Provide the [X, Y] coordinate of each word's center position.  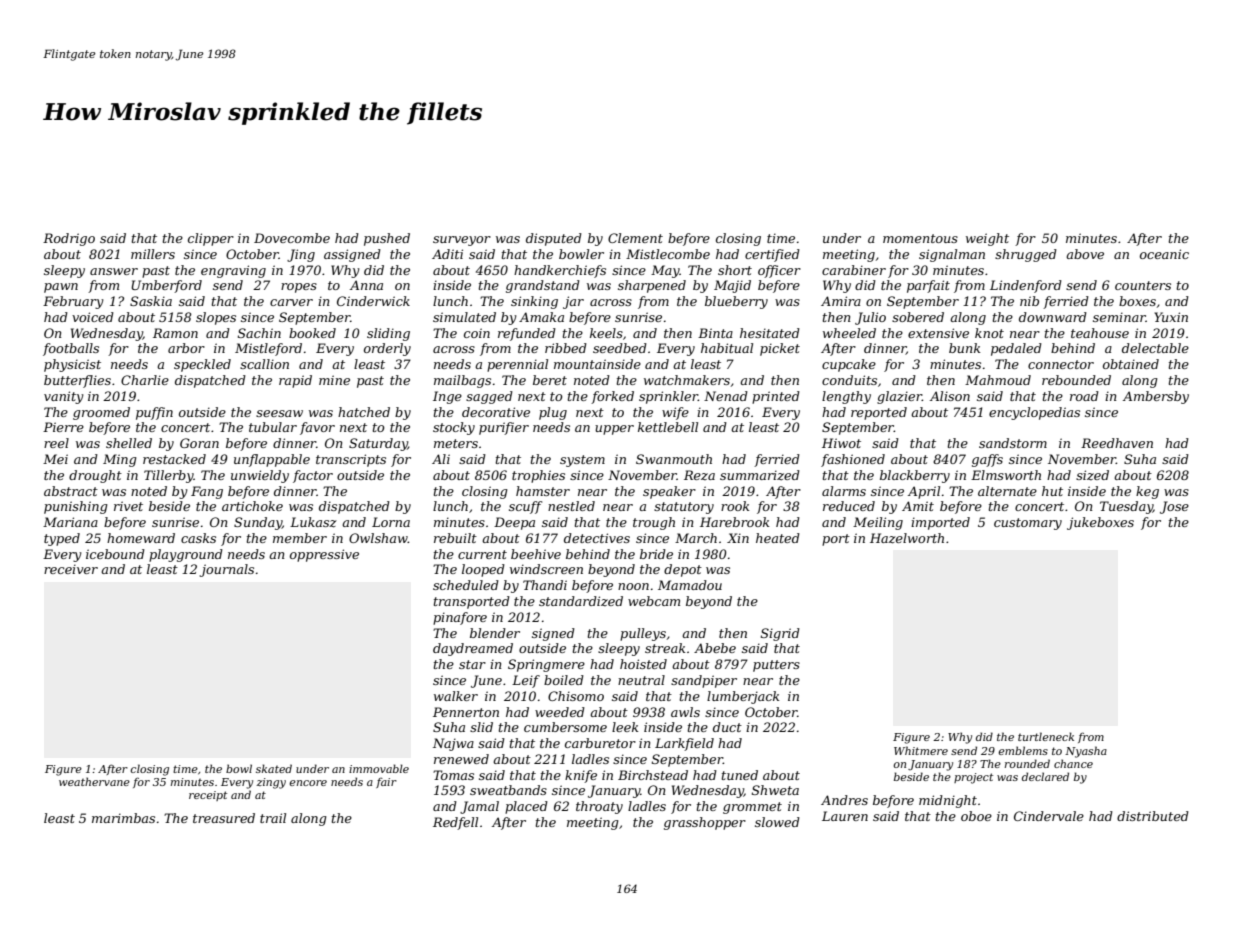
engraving [233, 271]
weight [987, 239]
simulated [464, 317]
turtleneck [1046, 736]
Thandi [545, 585]
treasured [224, 818]
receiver [71, 569]
